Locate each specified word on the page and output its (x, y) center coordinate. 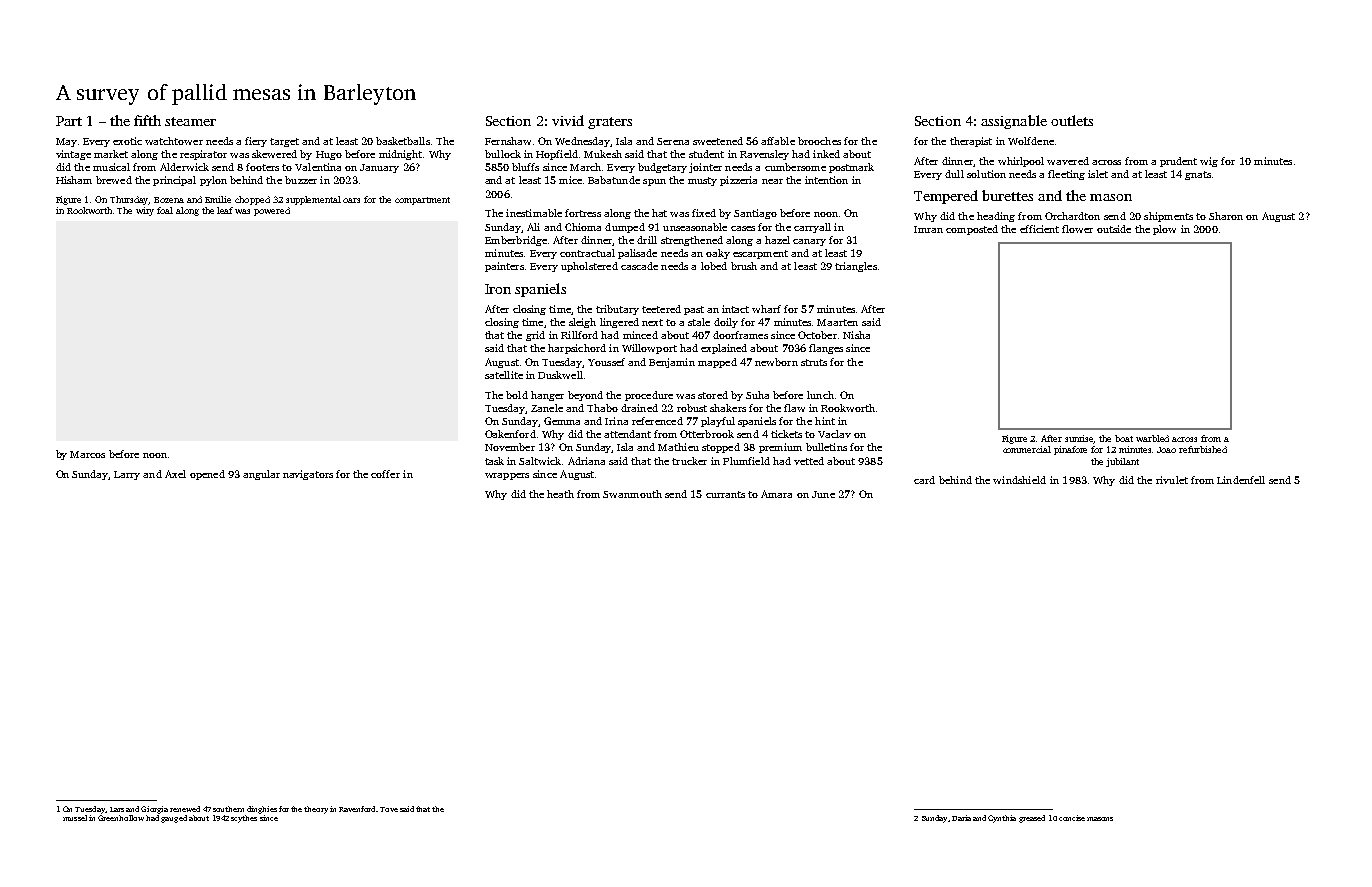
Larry (127, 475)
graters (610, 123)
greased (1032, 819)
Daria (961, 818)
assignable (1014, 122)
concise (1072, 818)
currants (725, 494)
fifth (147, 120)
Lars (117, 809)
